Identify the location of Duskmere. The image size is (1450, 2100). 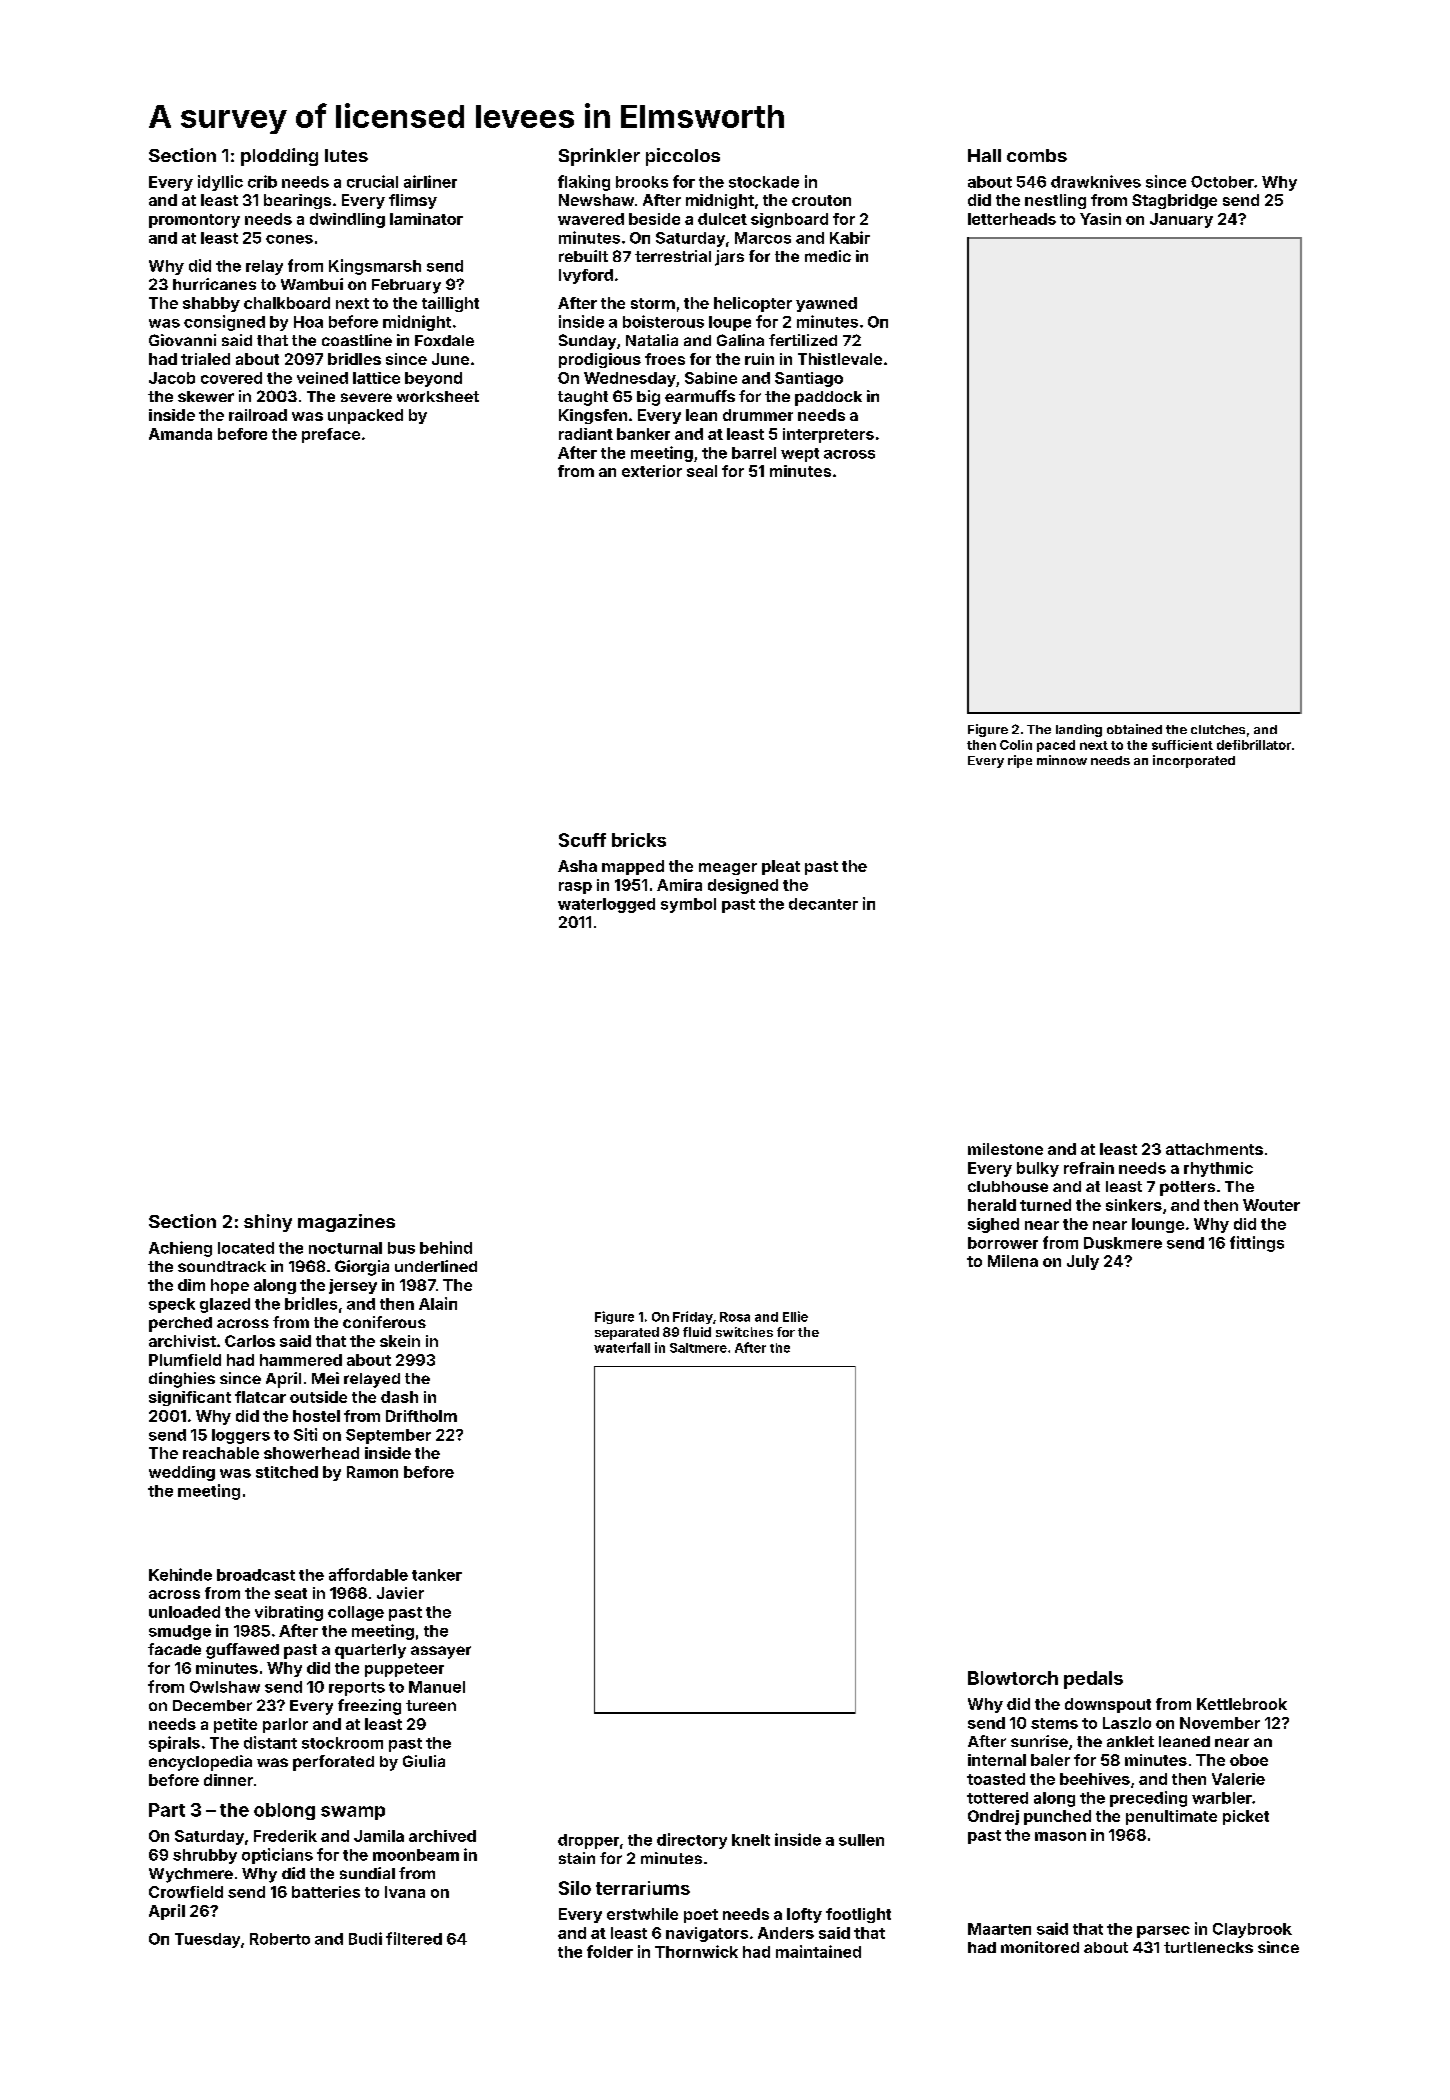
(1123, 1243).
